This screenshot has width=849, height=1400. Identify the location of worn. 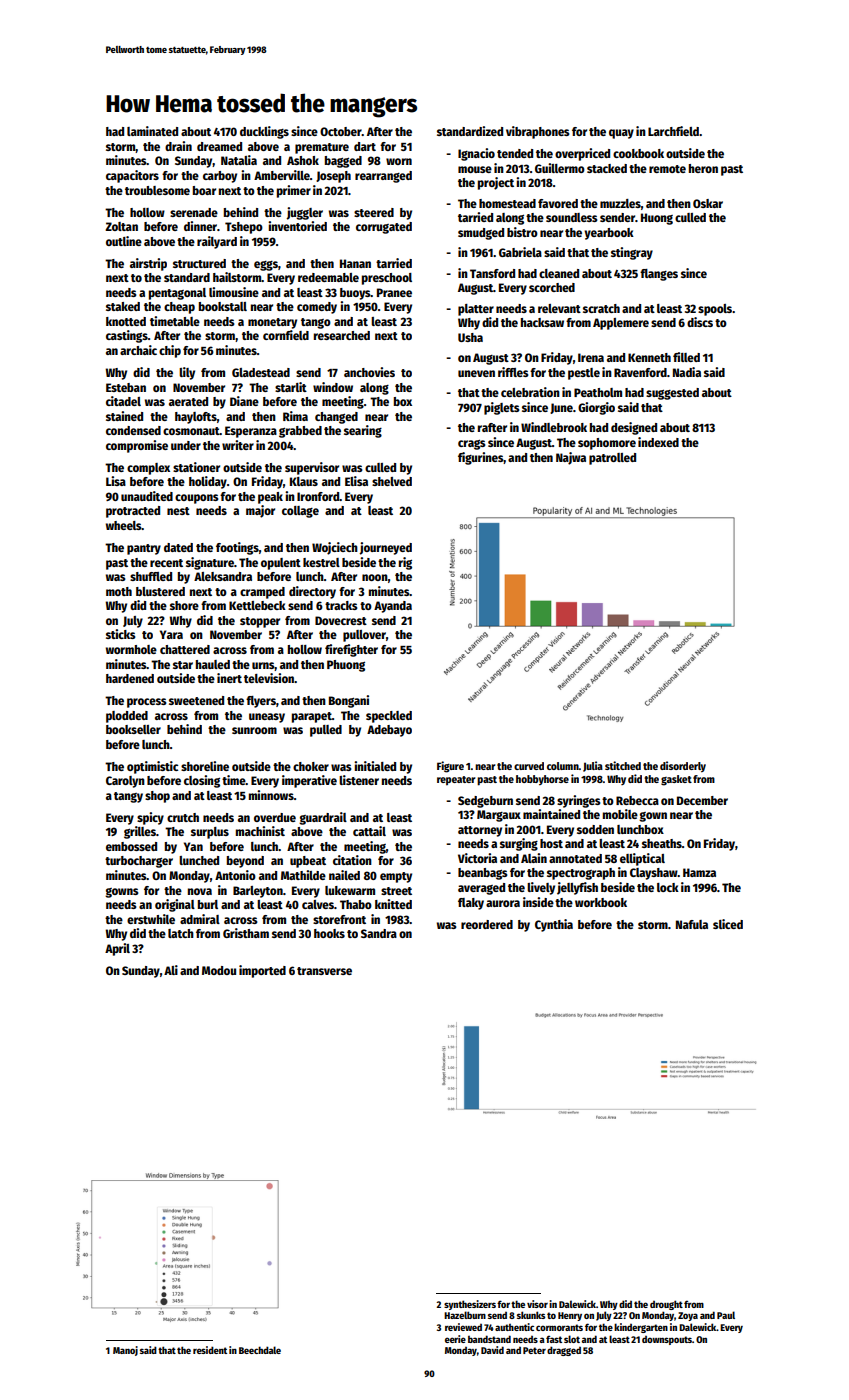
(399, 161).
